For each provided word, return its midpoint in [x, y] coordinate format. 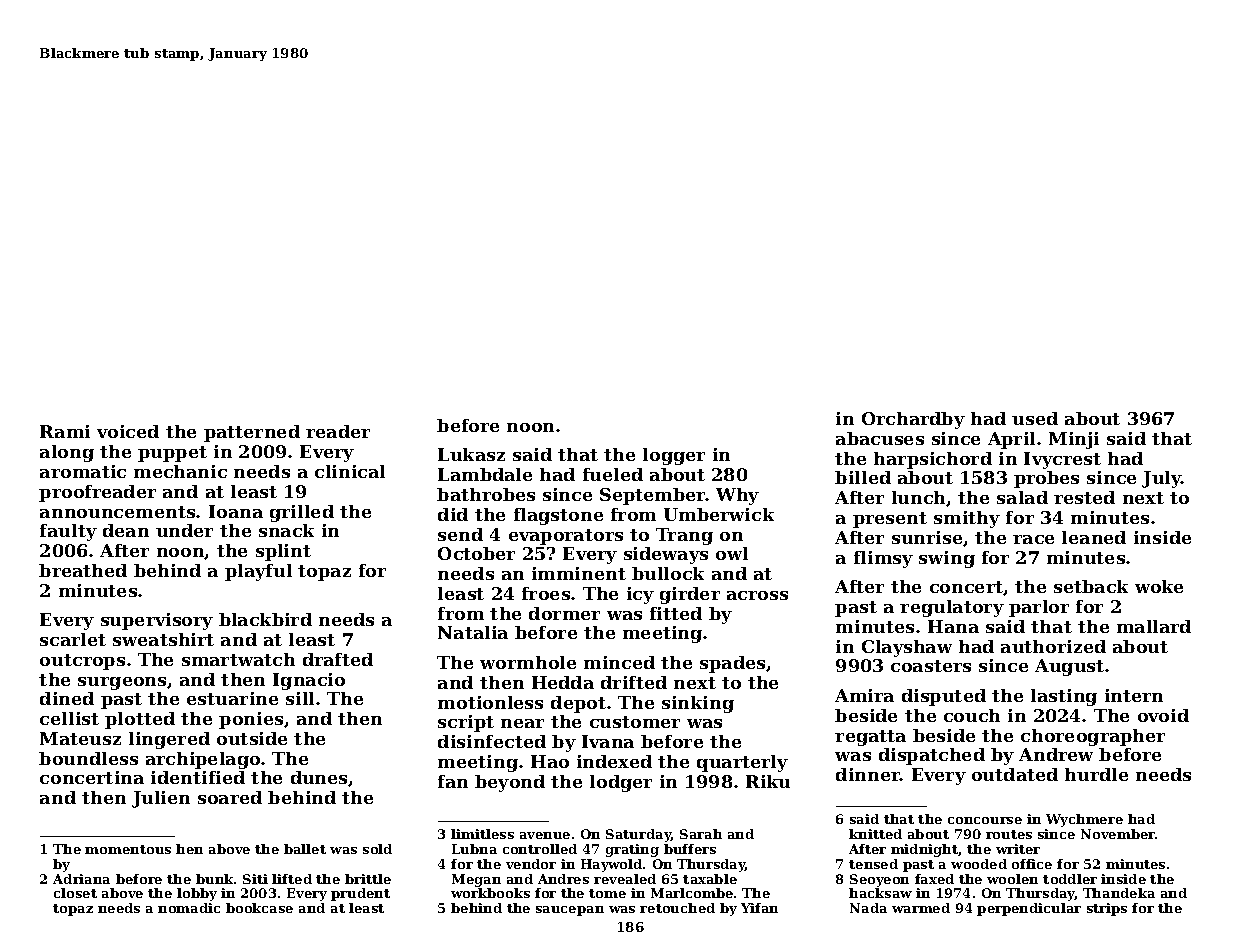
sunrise [927, 537]
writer [1018, 849]
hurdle [1096, 774]
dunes [319, 777]
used [1035, 418]
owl [732, 553]
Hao [550, 761]
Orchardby [913, 420]
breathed [83, 570]
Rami [65, 431]
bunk [214, 879]
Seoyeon [879, 880]
